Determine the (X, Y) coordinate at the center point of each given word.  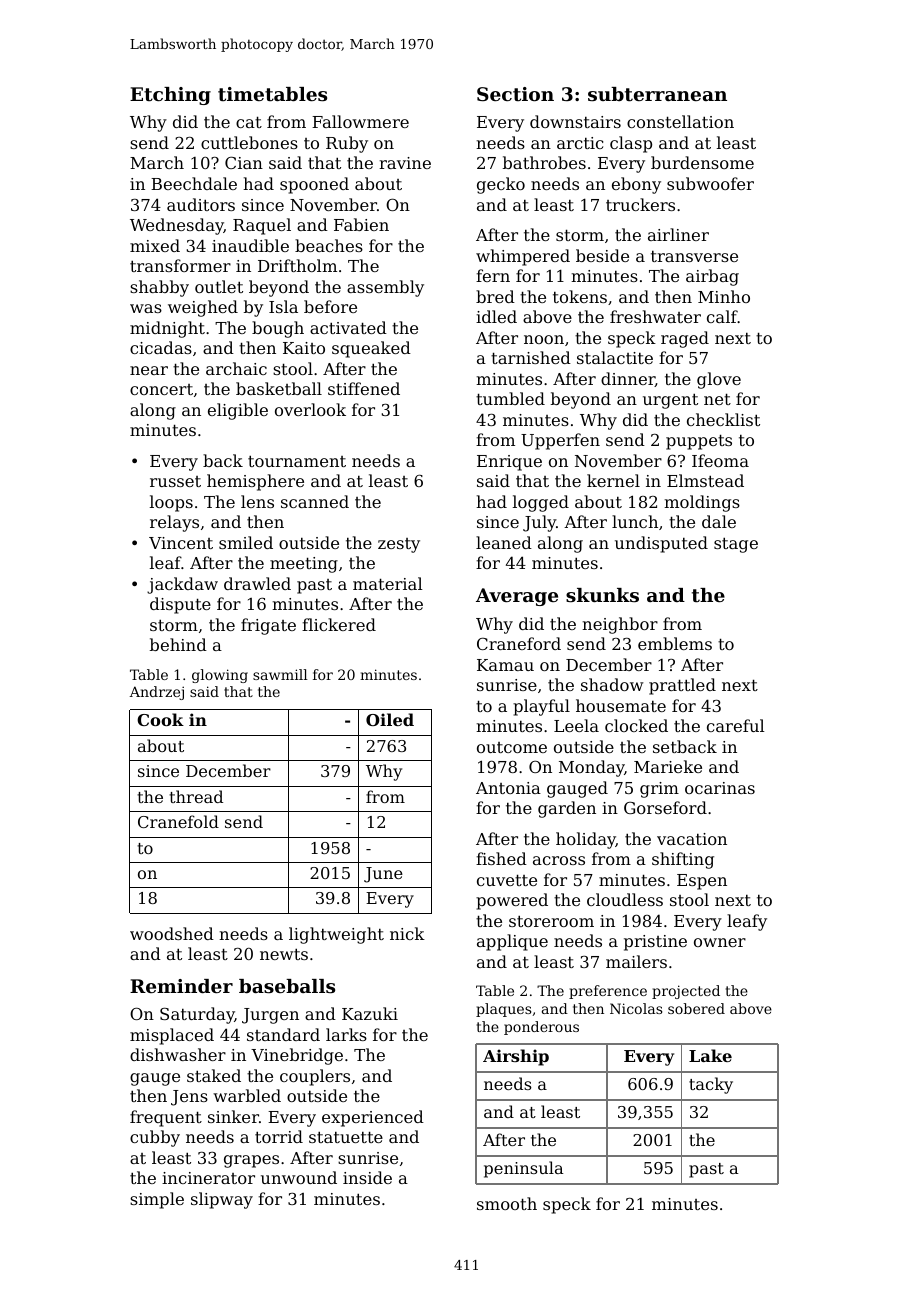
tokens (580, 296)
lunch (635, 521)
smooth (507, 1203)
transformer (180, 265)
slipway (222, 1200)
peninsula (524, 1169)
